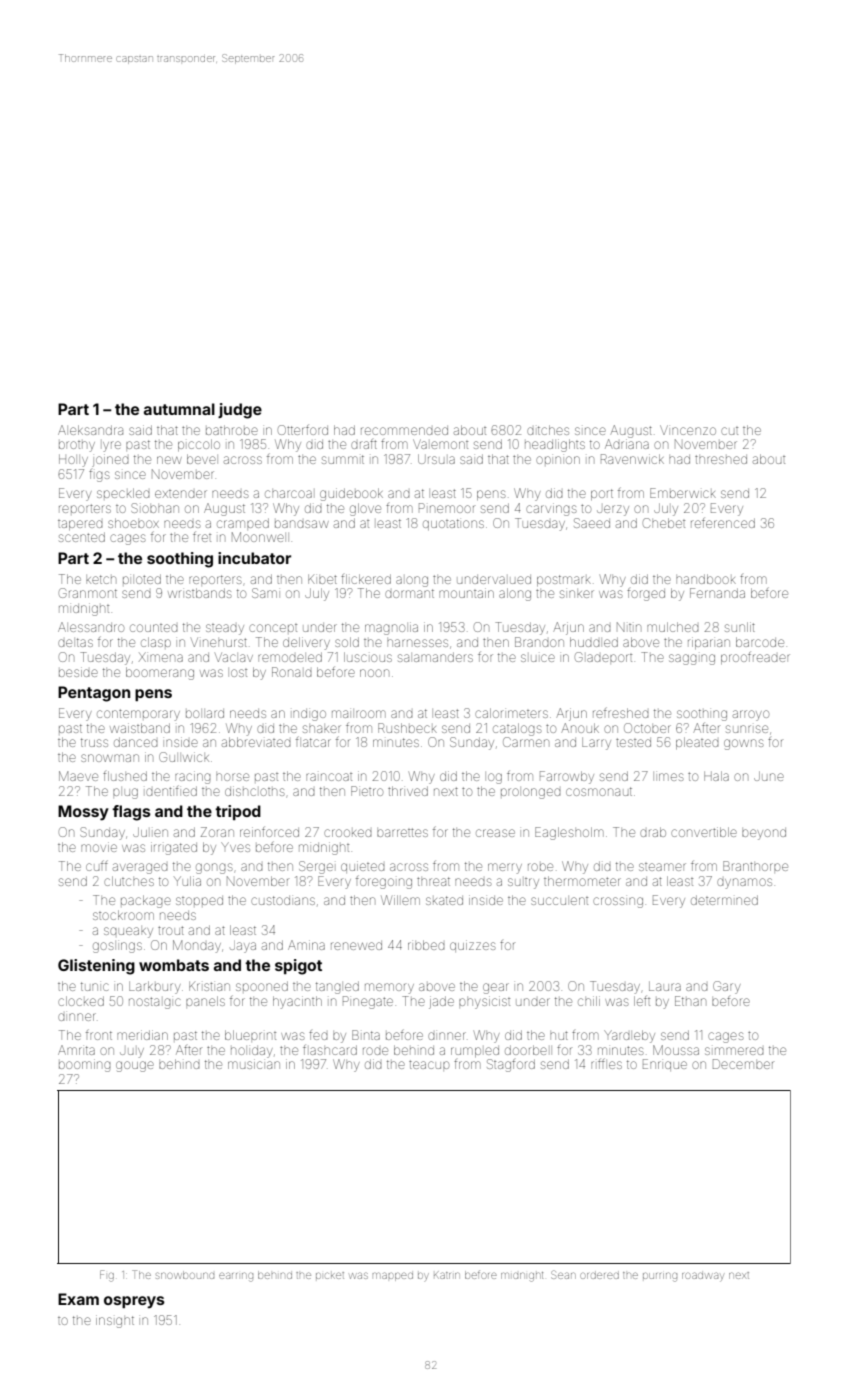  Describe the element at coordinates (205, 713) in the page. I see `bollard` at that location.
